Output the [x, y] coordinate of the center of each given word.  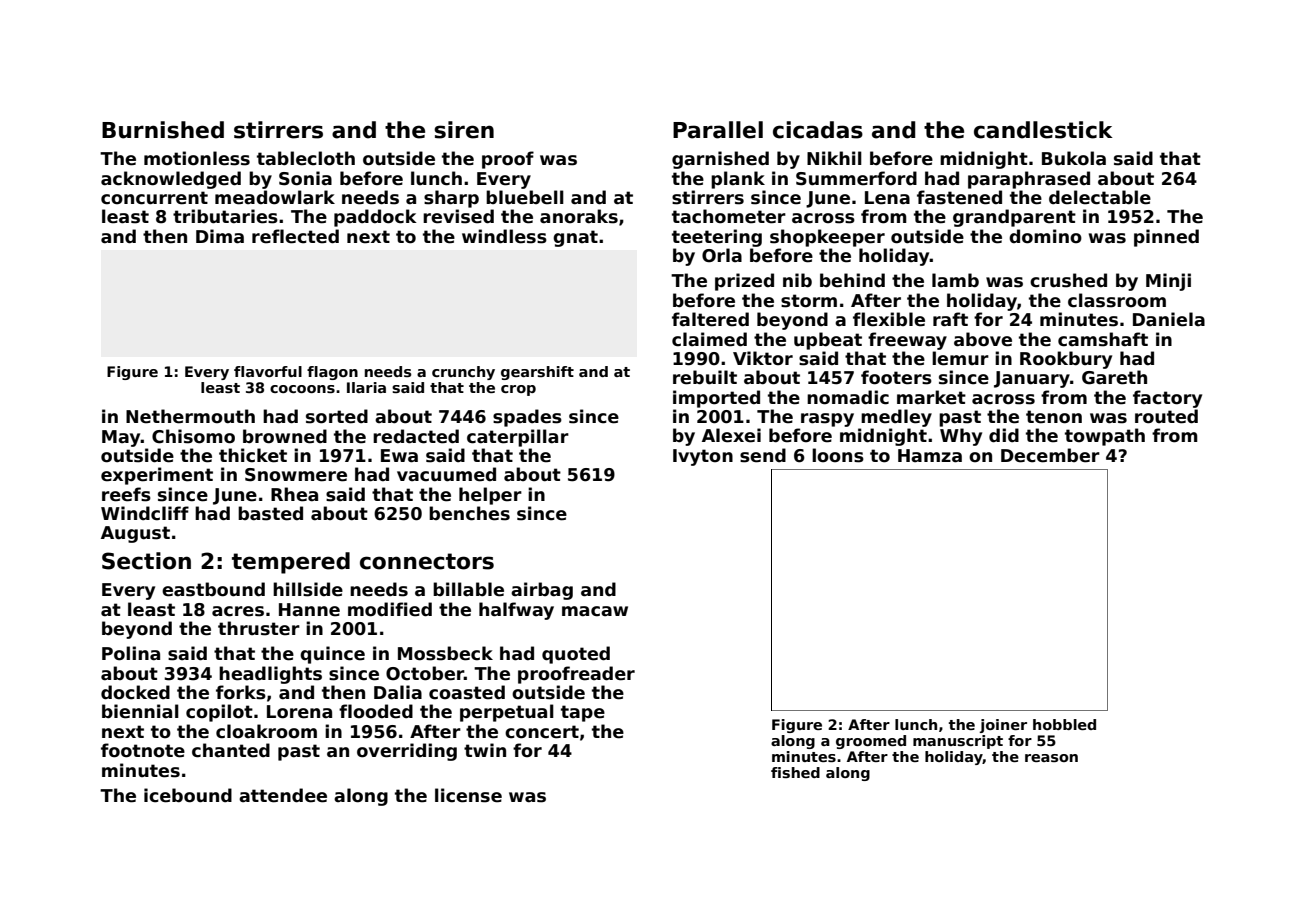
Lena [887, 198]
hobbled [1064, 724]
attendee [283, 795]
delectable [1100, 197]
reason [1051, 758]
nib [797, 280]
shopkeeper [827, 238]
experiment [157, 476]
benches [469, 513]
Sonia [305, 178]
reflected [295, 236]
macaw [595, 611]
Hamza [930, 456]
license [468, 795]
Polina [131, 653]
